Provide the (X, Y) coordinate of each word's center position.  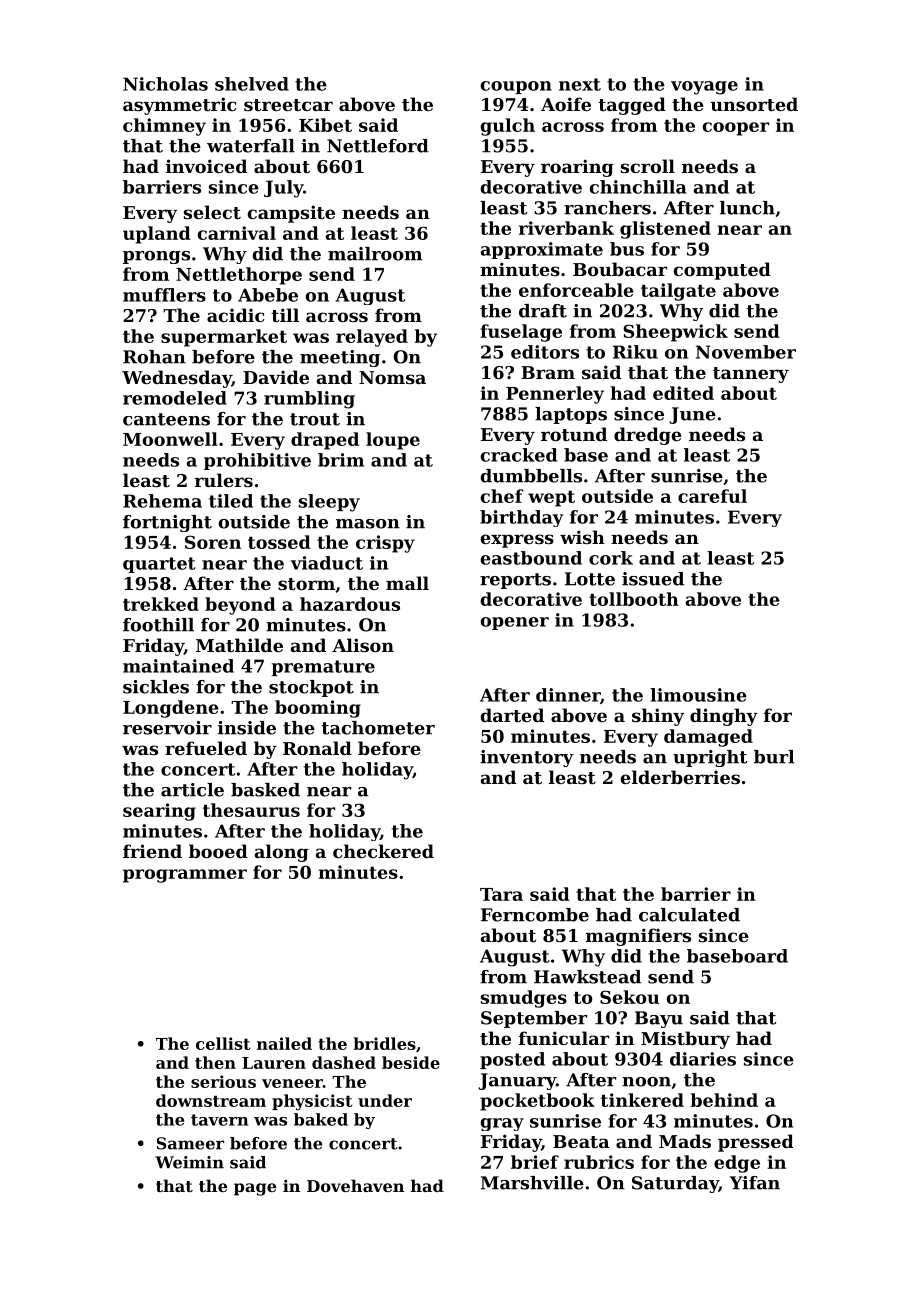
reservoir (167, 728)
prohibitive (257, 461)
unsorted (754, 104)
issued (653, 579)
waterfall (251, 146)
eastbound (531, 558)
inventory (527, 758)
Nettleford (378, 146)
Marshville (532, 1183)
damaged (708, 738)
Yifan (755, 1183)
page (255, 1189)
